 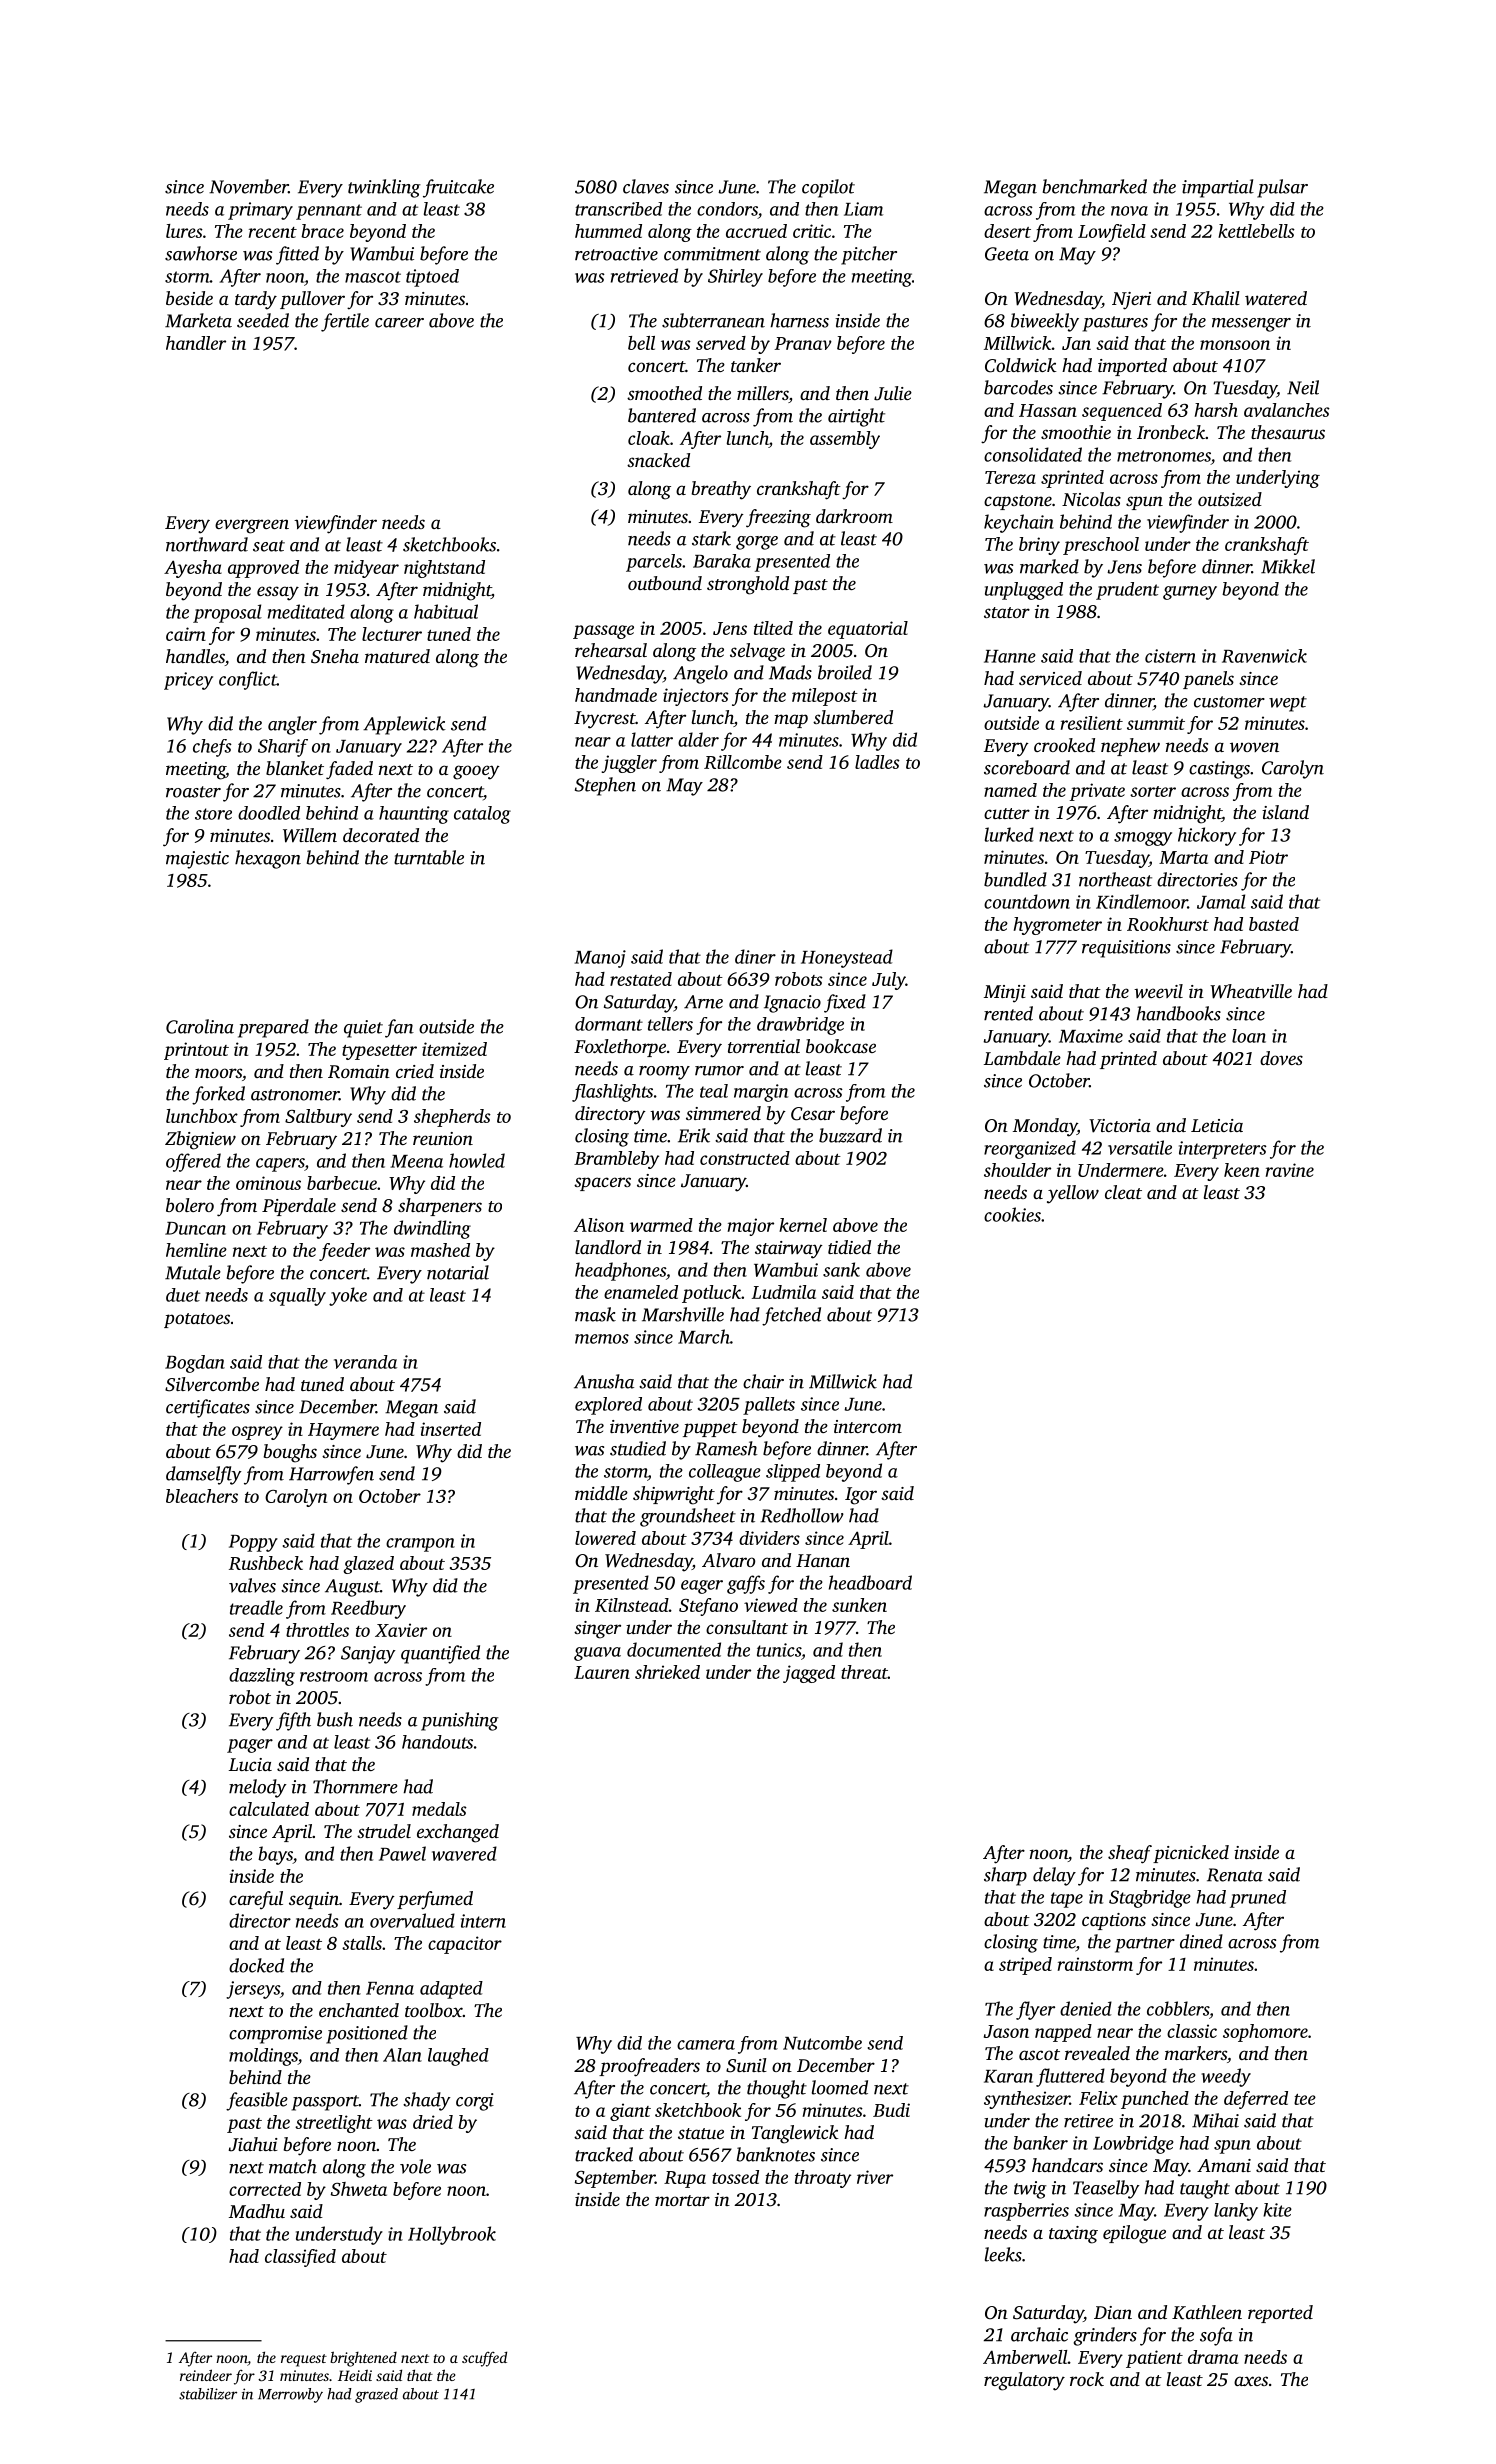 I want to click on angler, so click(x=292, y=725).
